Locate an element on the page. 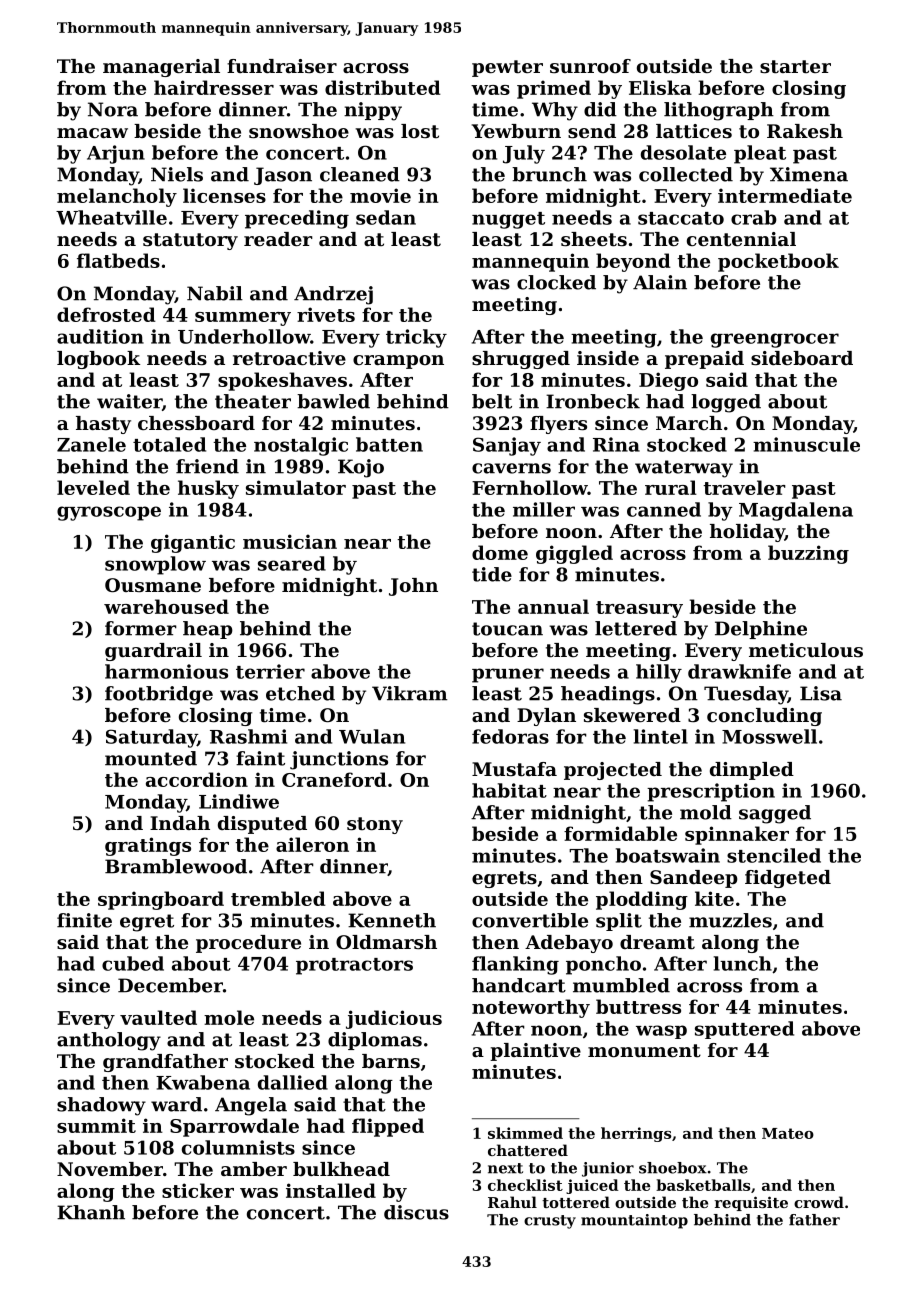 Image resolution: width=924 pixels, height=1308 pixels. reader is located at coordinates (278, 239).
